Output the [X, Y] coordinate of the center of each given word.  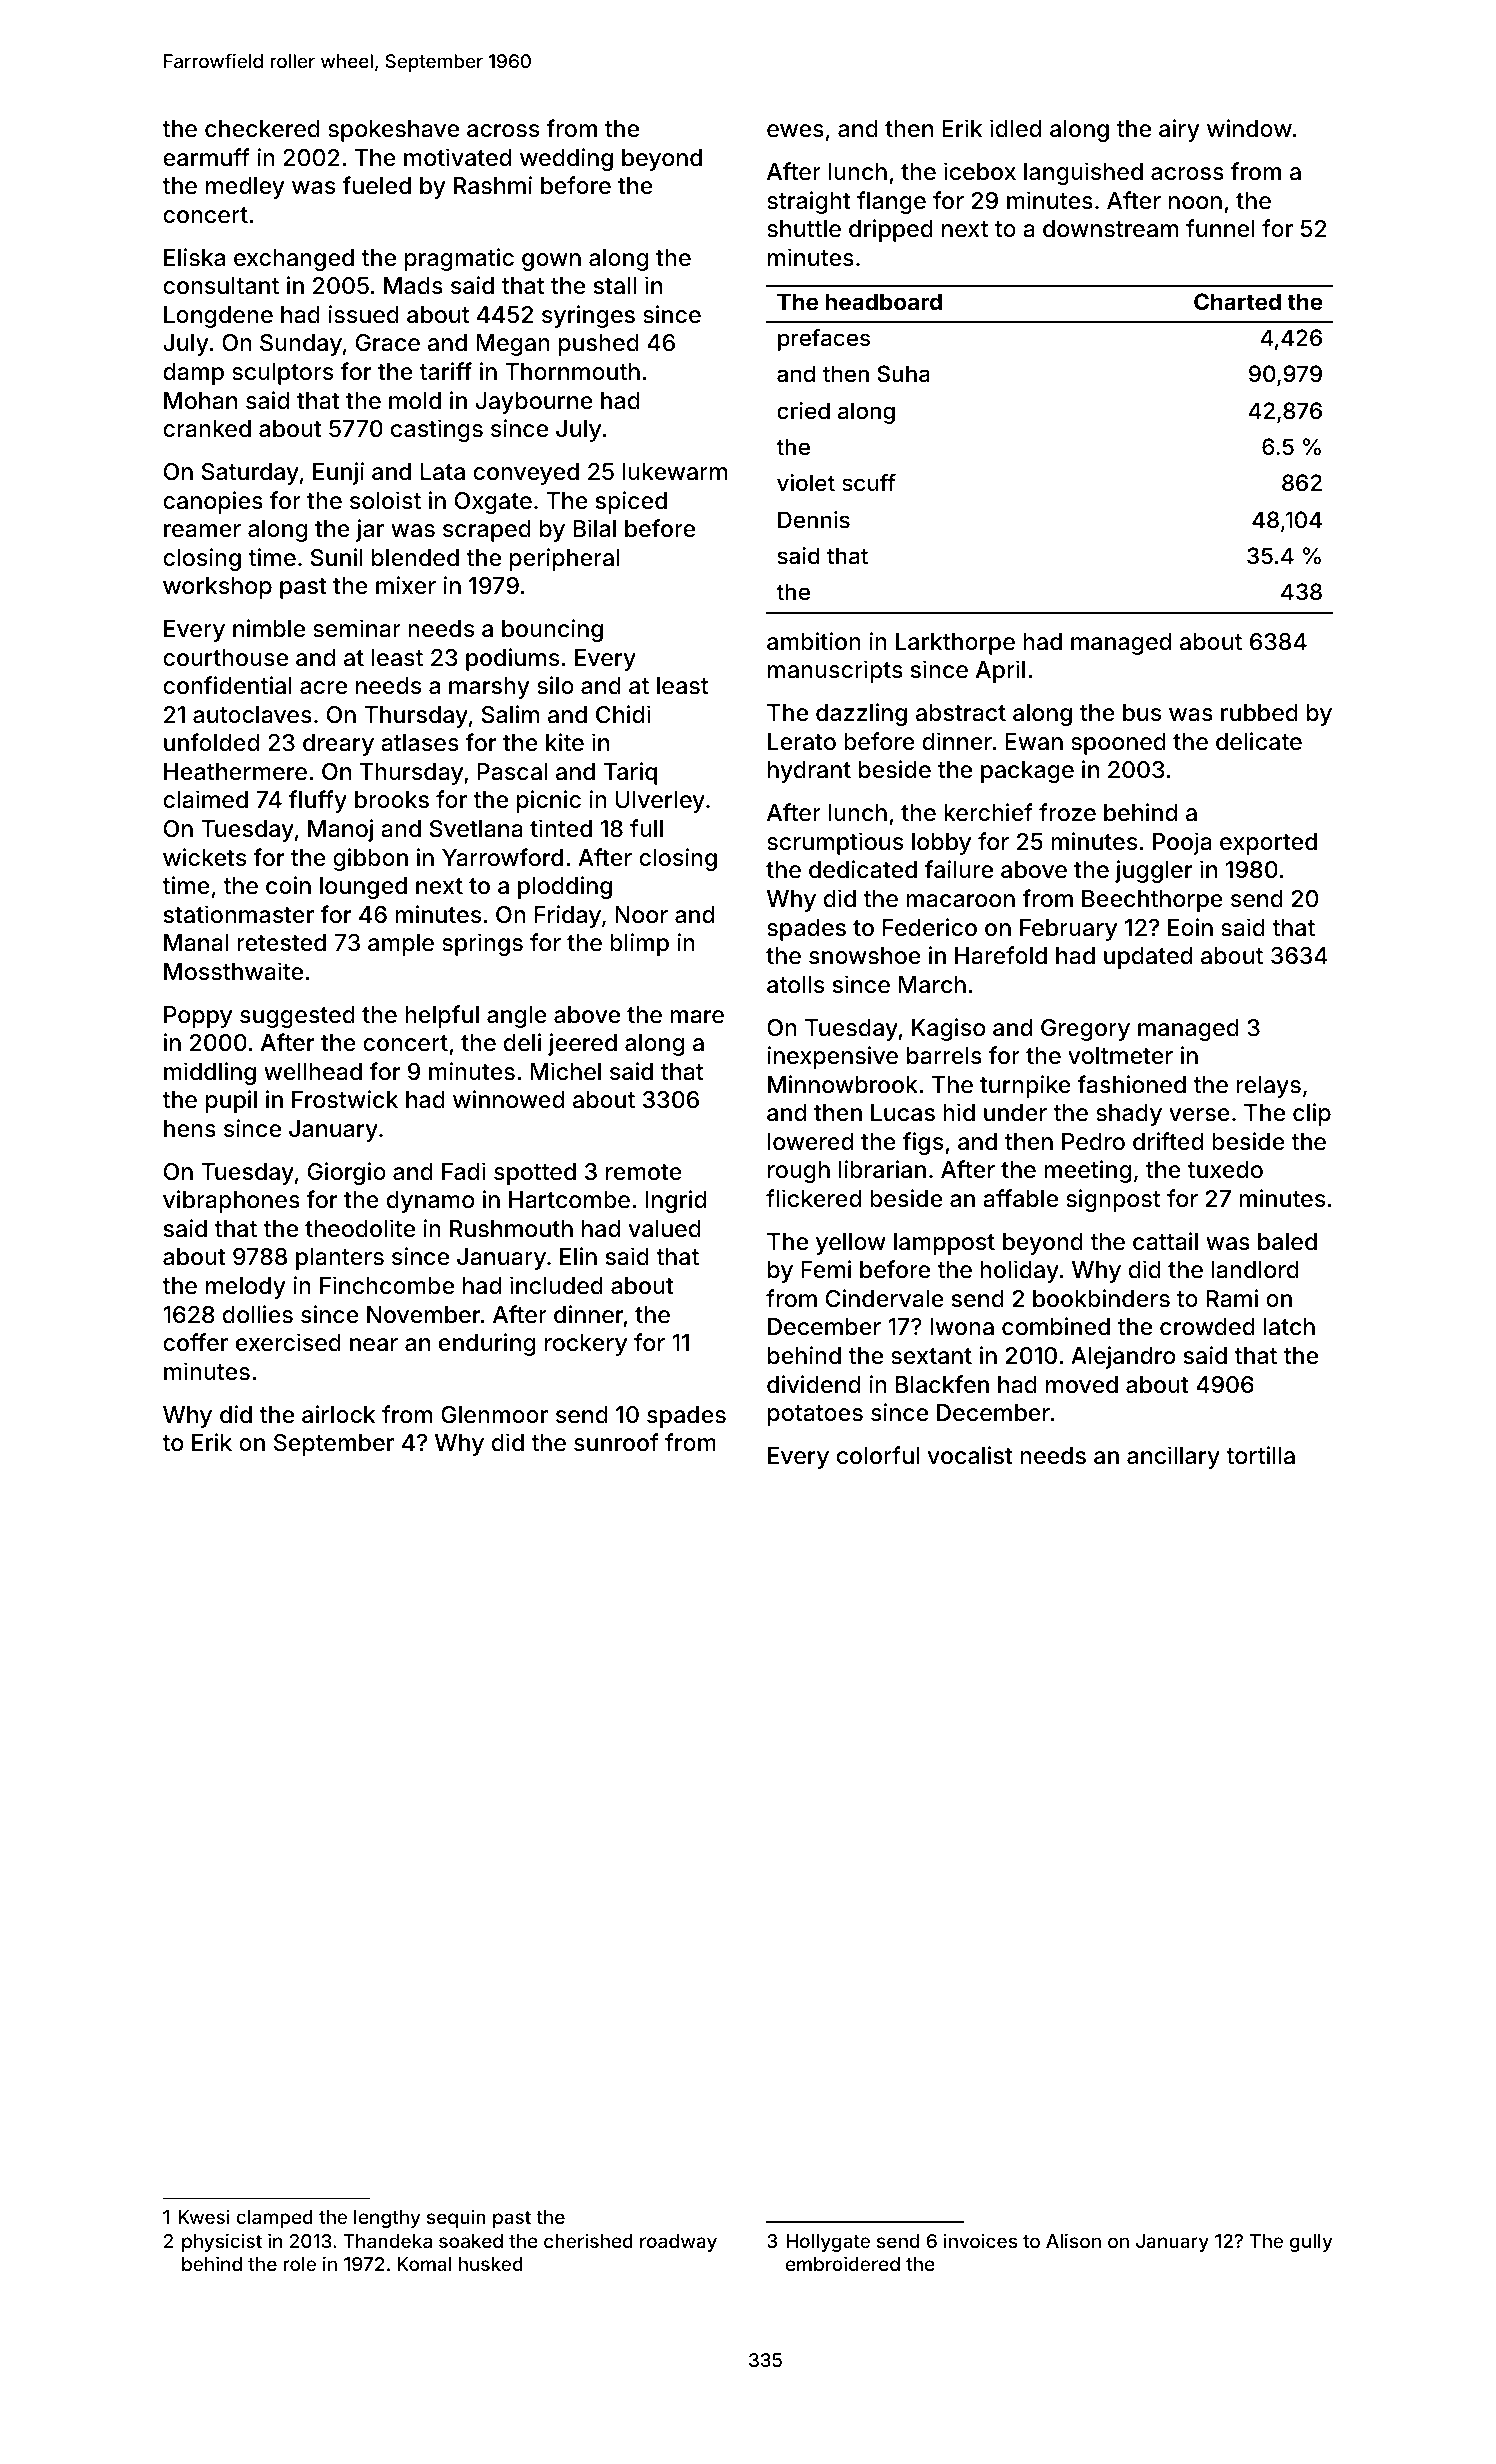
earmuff [206, 157]
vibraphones [231, 1201]
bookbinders [1101, 1298]
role [300, 2264]
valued [664, 1229]
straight [809, 202]
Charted [1237, 301]
